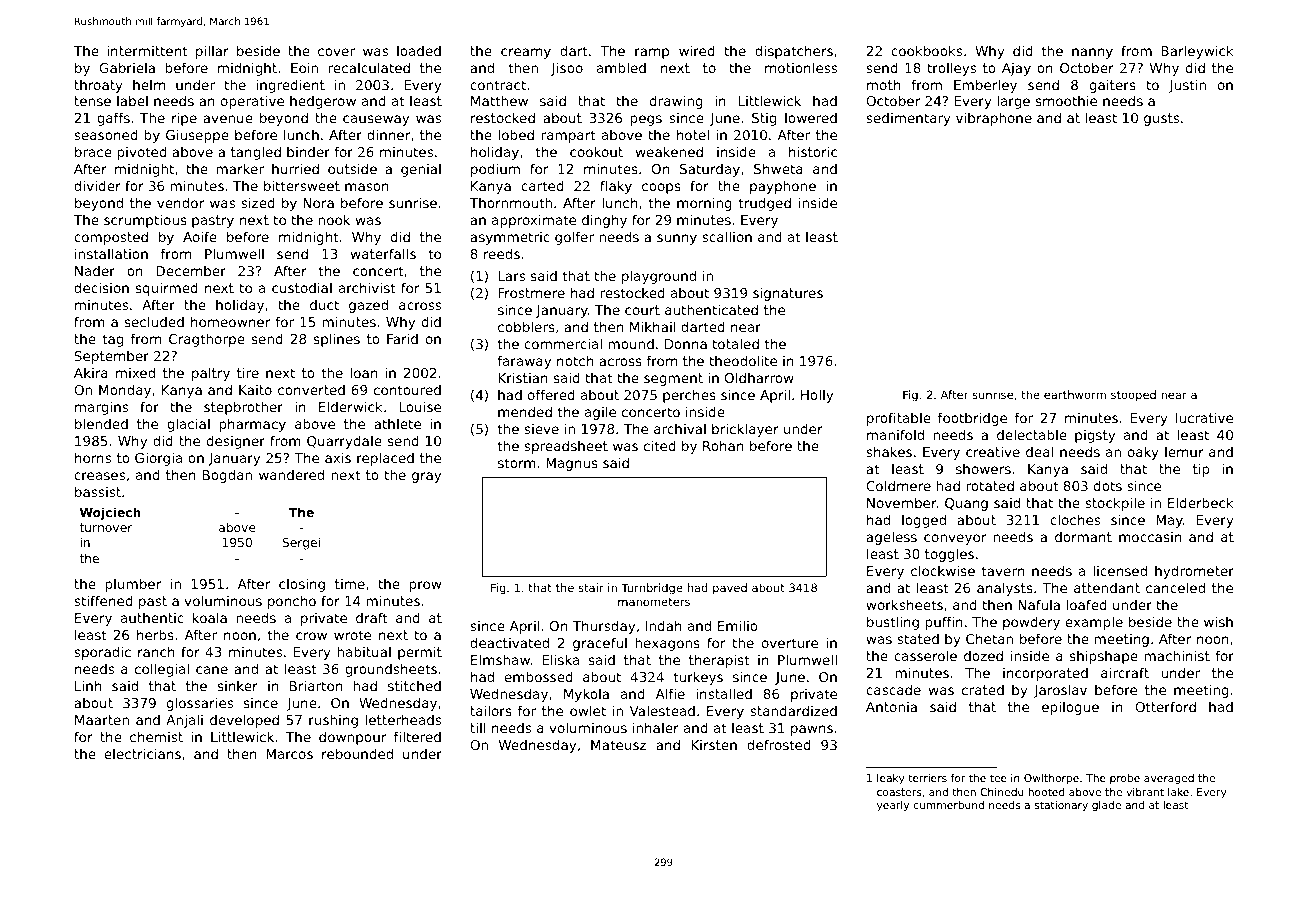 The width and height of the image is (1308, 924). What do you see at coordinates (764, 119) in the image?
I see `Stig` at bounding box center [764, 119].
